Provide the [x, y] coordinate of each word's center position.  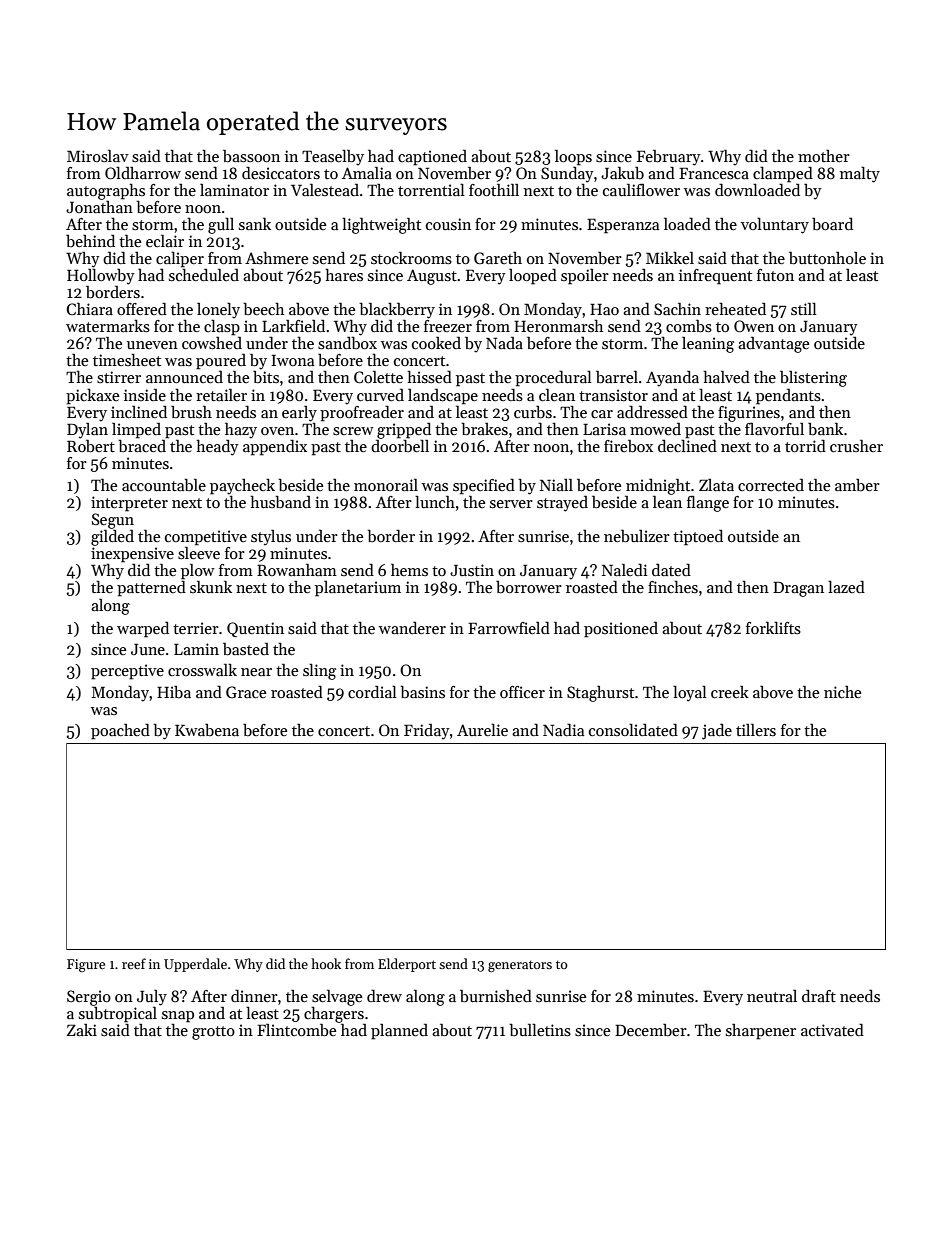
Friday [427, 732]
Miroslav [98, 156]
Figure [86, 965]
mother [824, 155]
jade [717, 731]
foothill [494, 190]
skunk [211, 587]
